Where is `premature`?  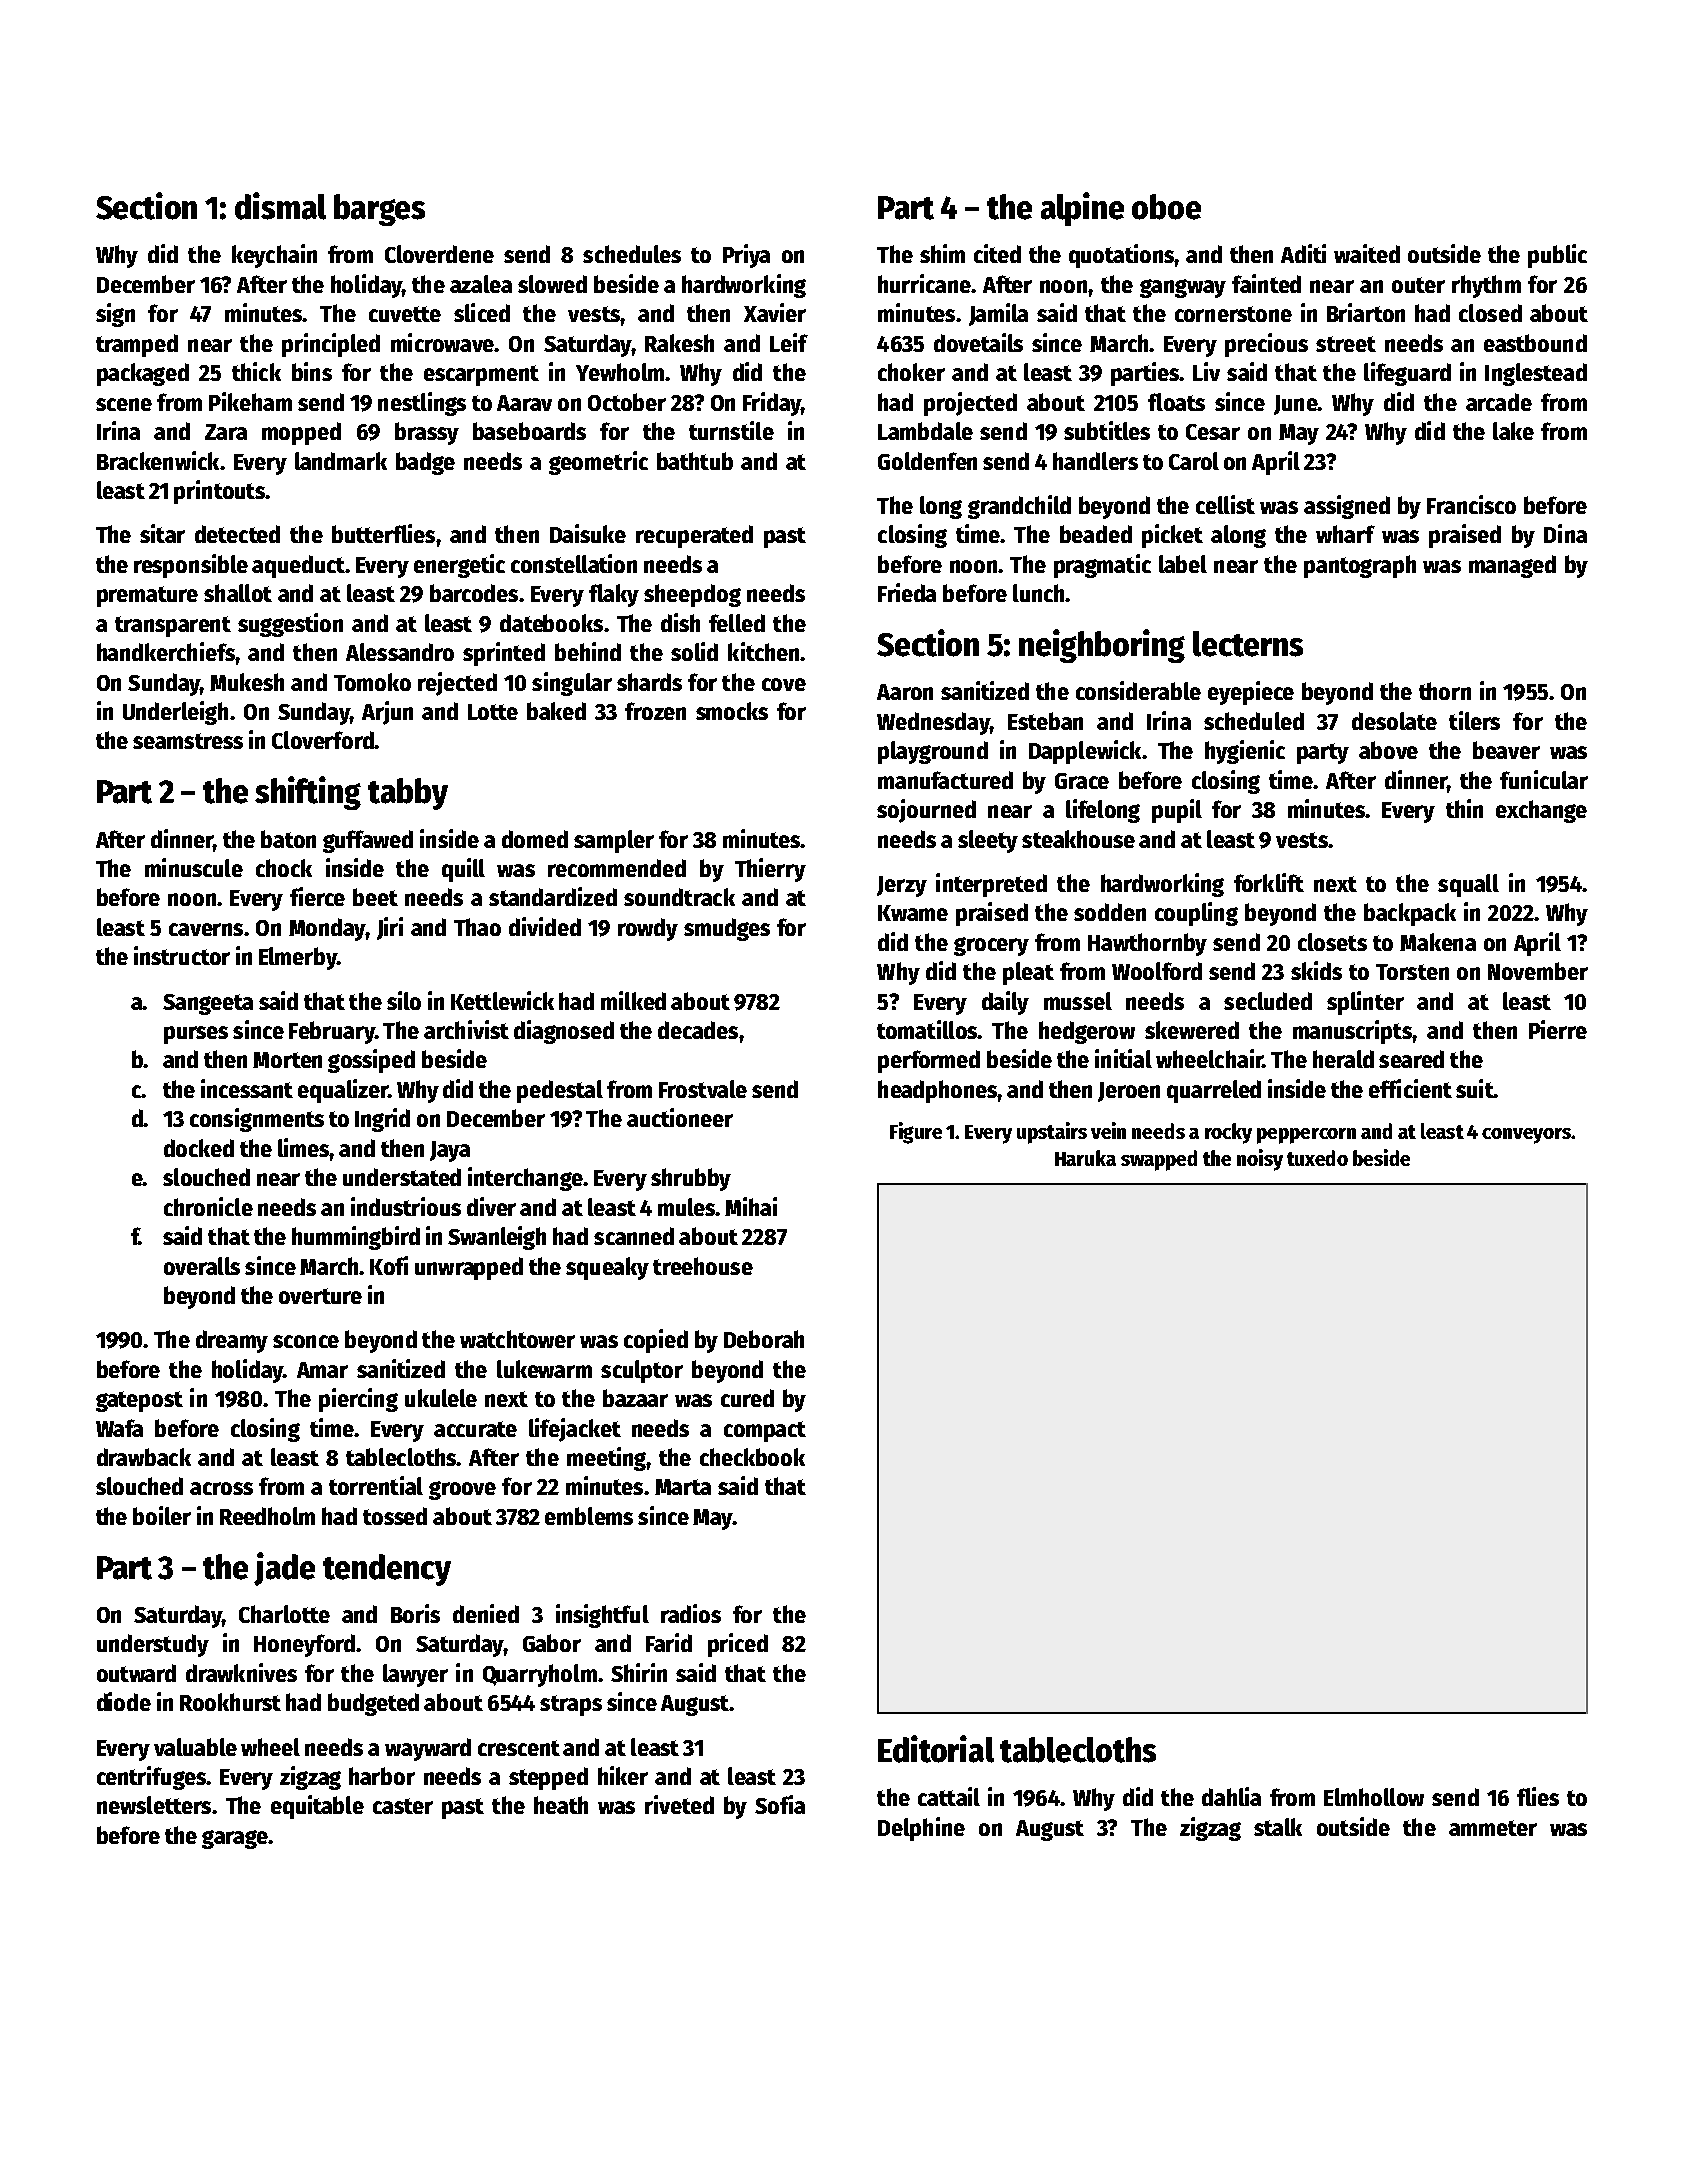 premature is located at coordinates (147, 596).
